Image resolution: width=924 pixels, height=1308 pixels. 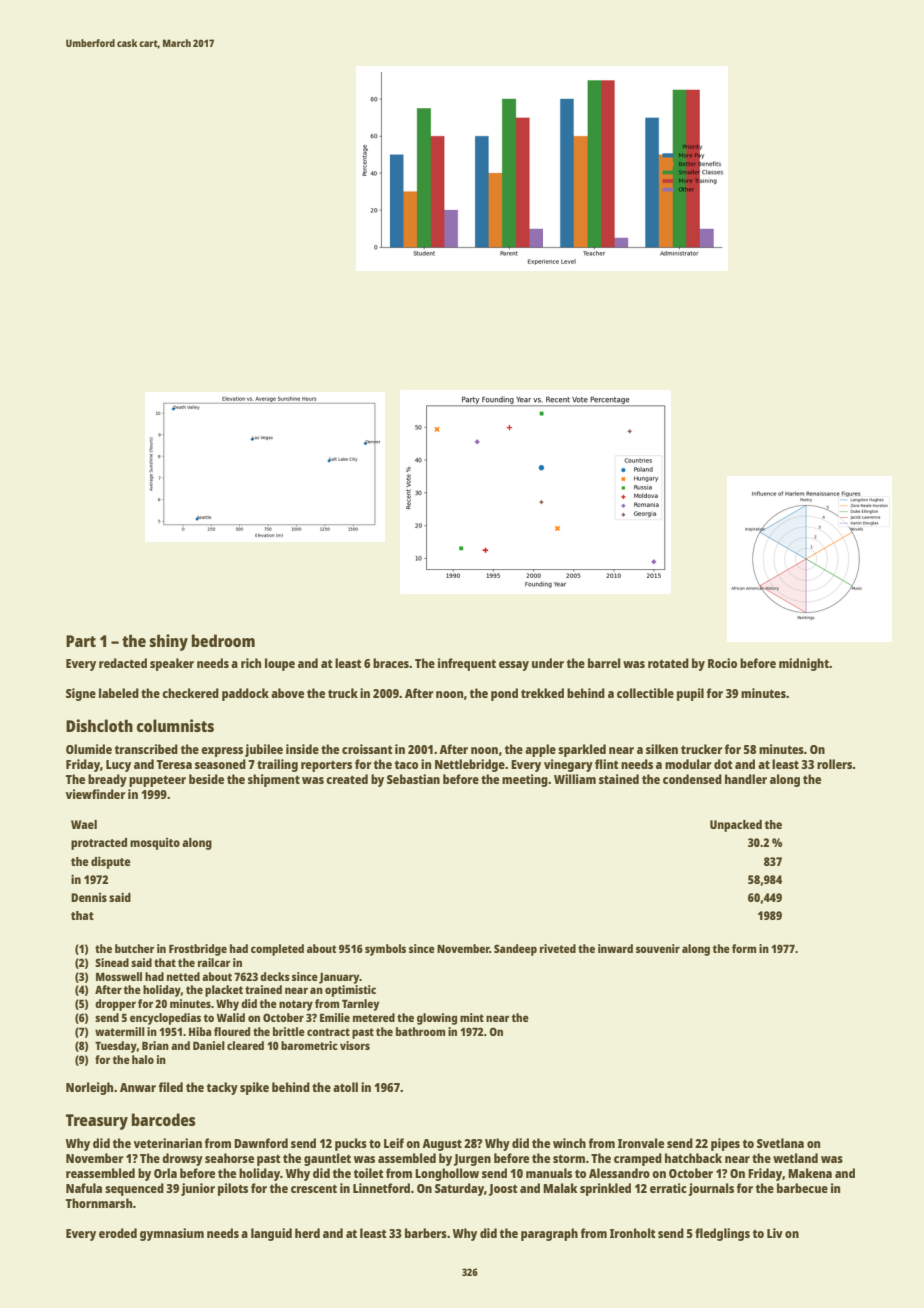 What do you see at coordinates (744, 948) in the screenshot?
I see `form` at bounding box center [744, 948].
